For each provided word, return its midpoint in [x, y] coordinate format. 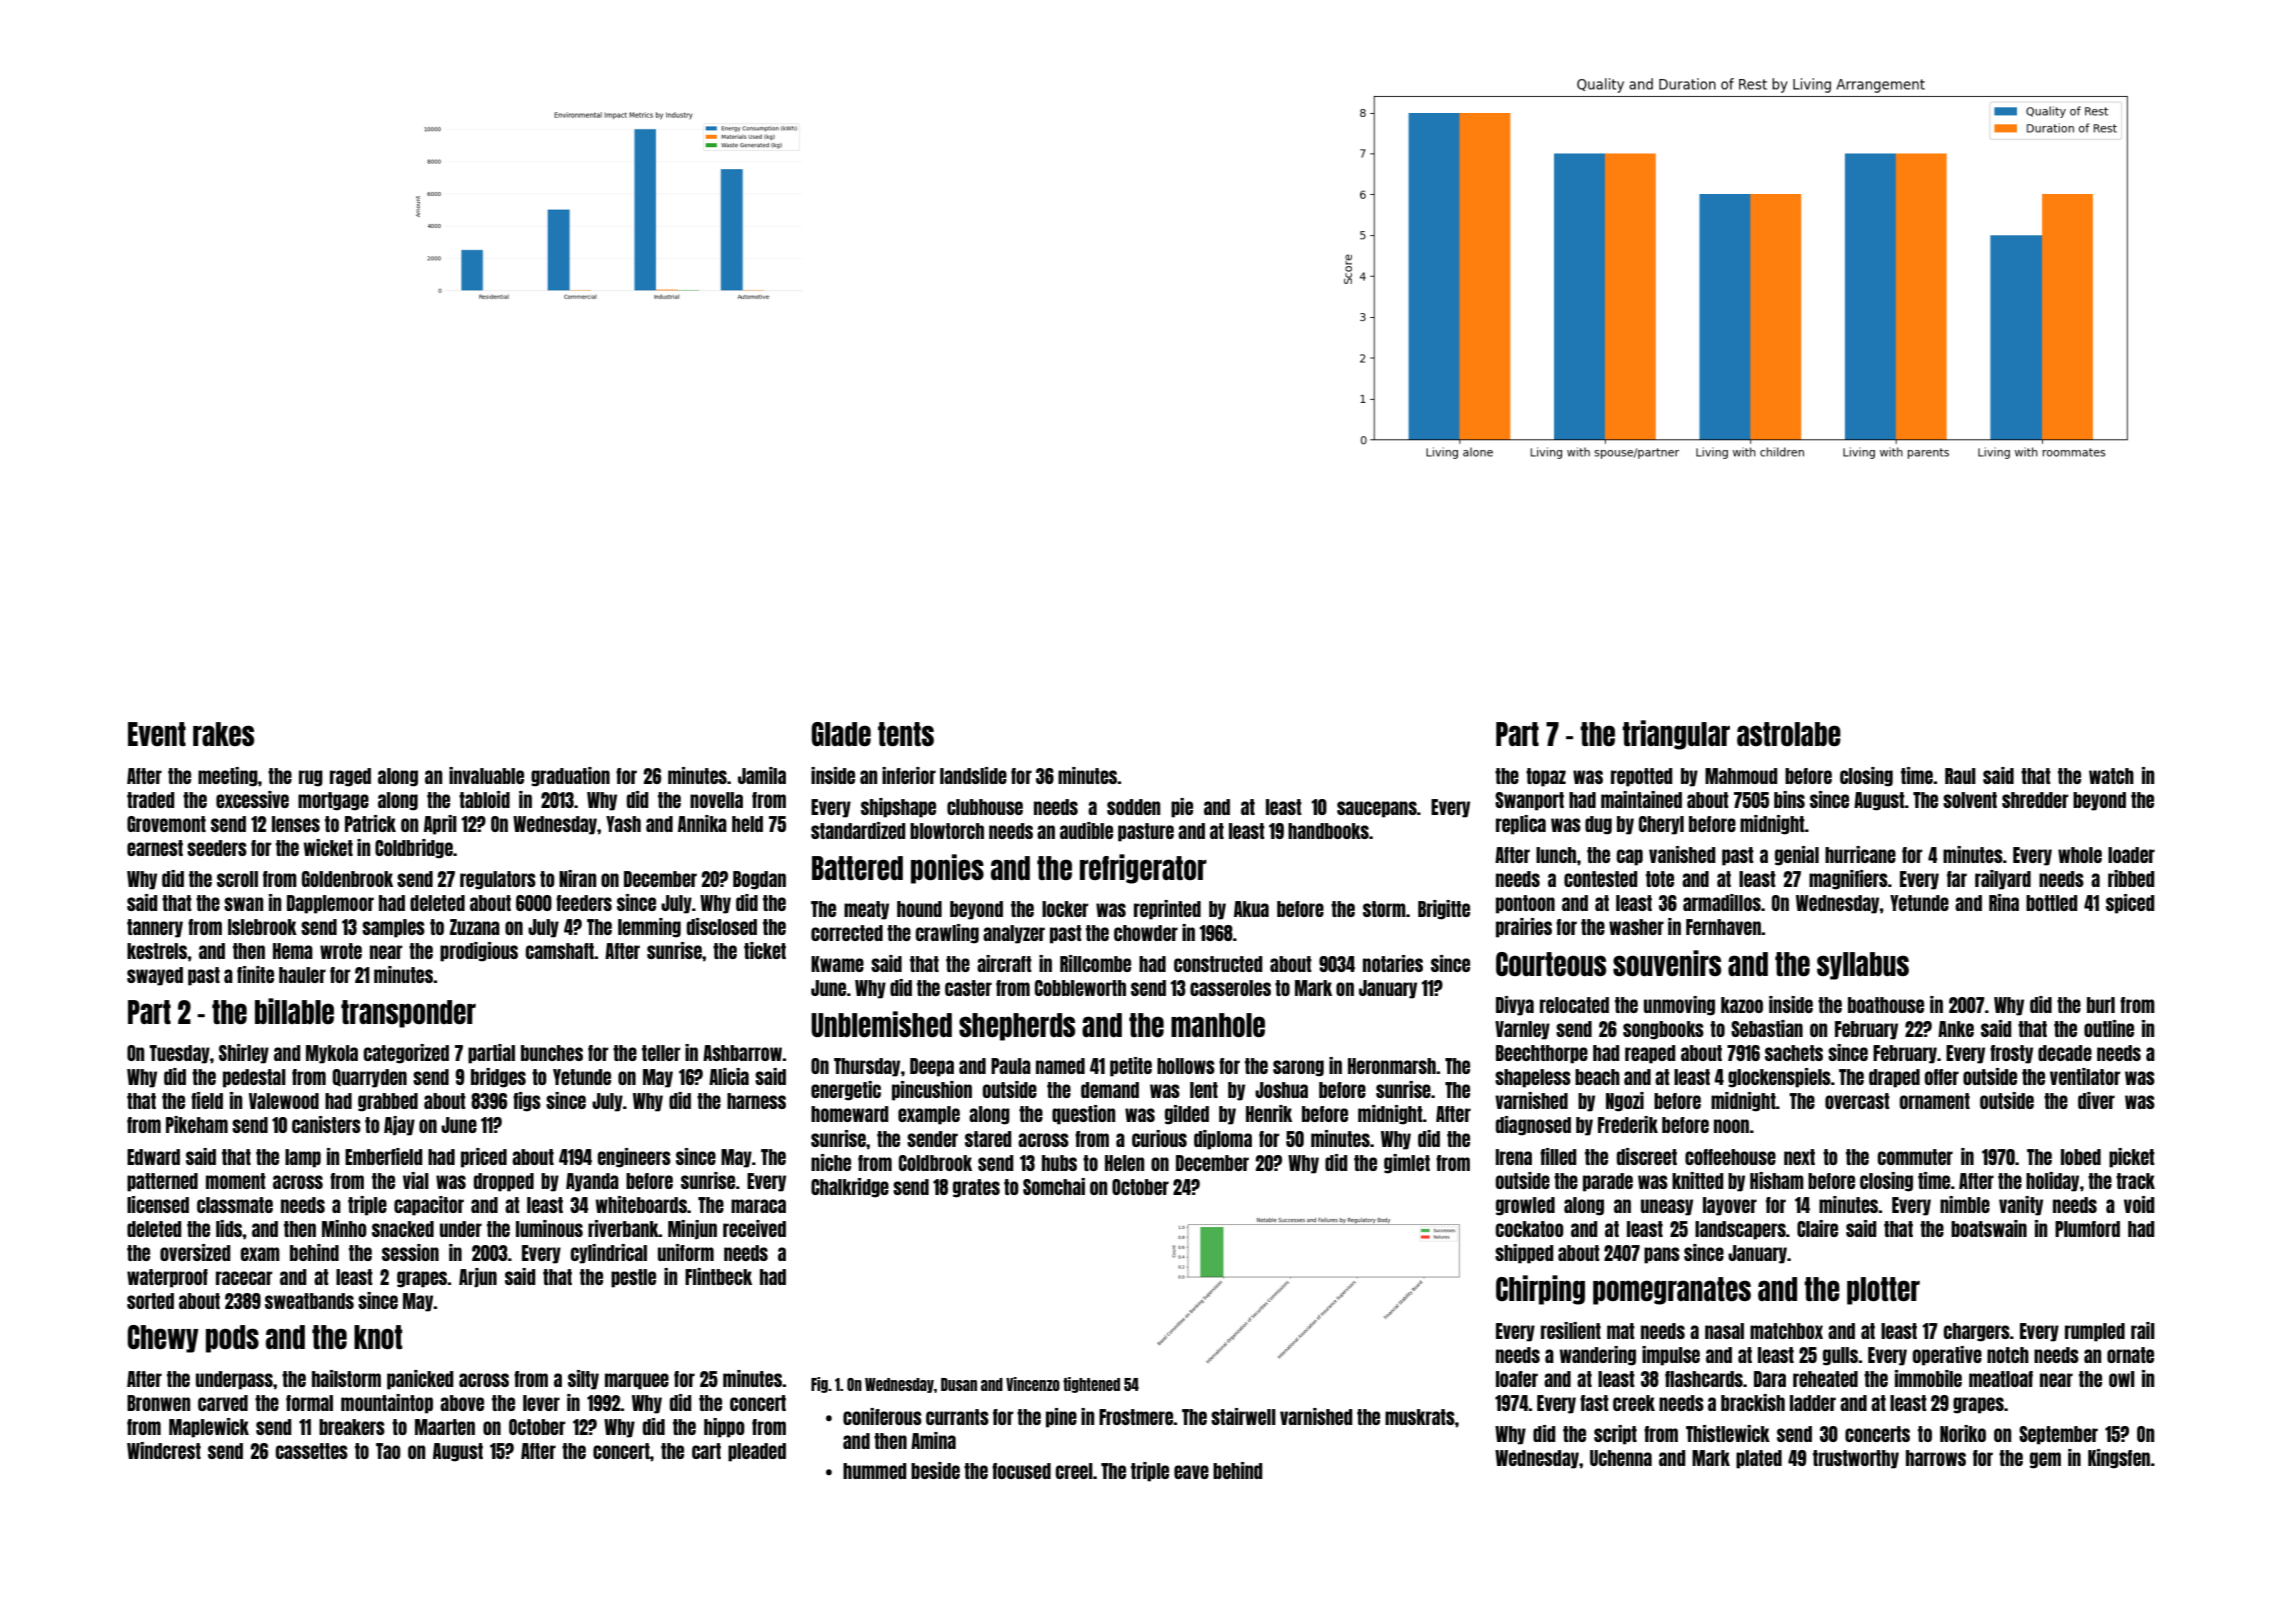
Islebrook [262, 927]
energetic [846, 1091]
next [1799, 1157]
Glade [841, 734]
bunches [552, 1053]
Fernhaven [1723, 927]
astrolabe [1789, 734]
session [410, 1252]
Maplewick [209, 1428]
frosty [2011, 1054]
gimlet [1407, 1164]
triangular [1676, 735]
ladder [1813, 1403]
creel [1074, 1471]
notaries [1393, 963]
